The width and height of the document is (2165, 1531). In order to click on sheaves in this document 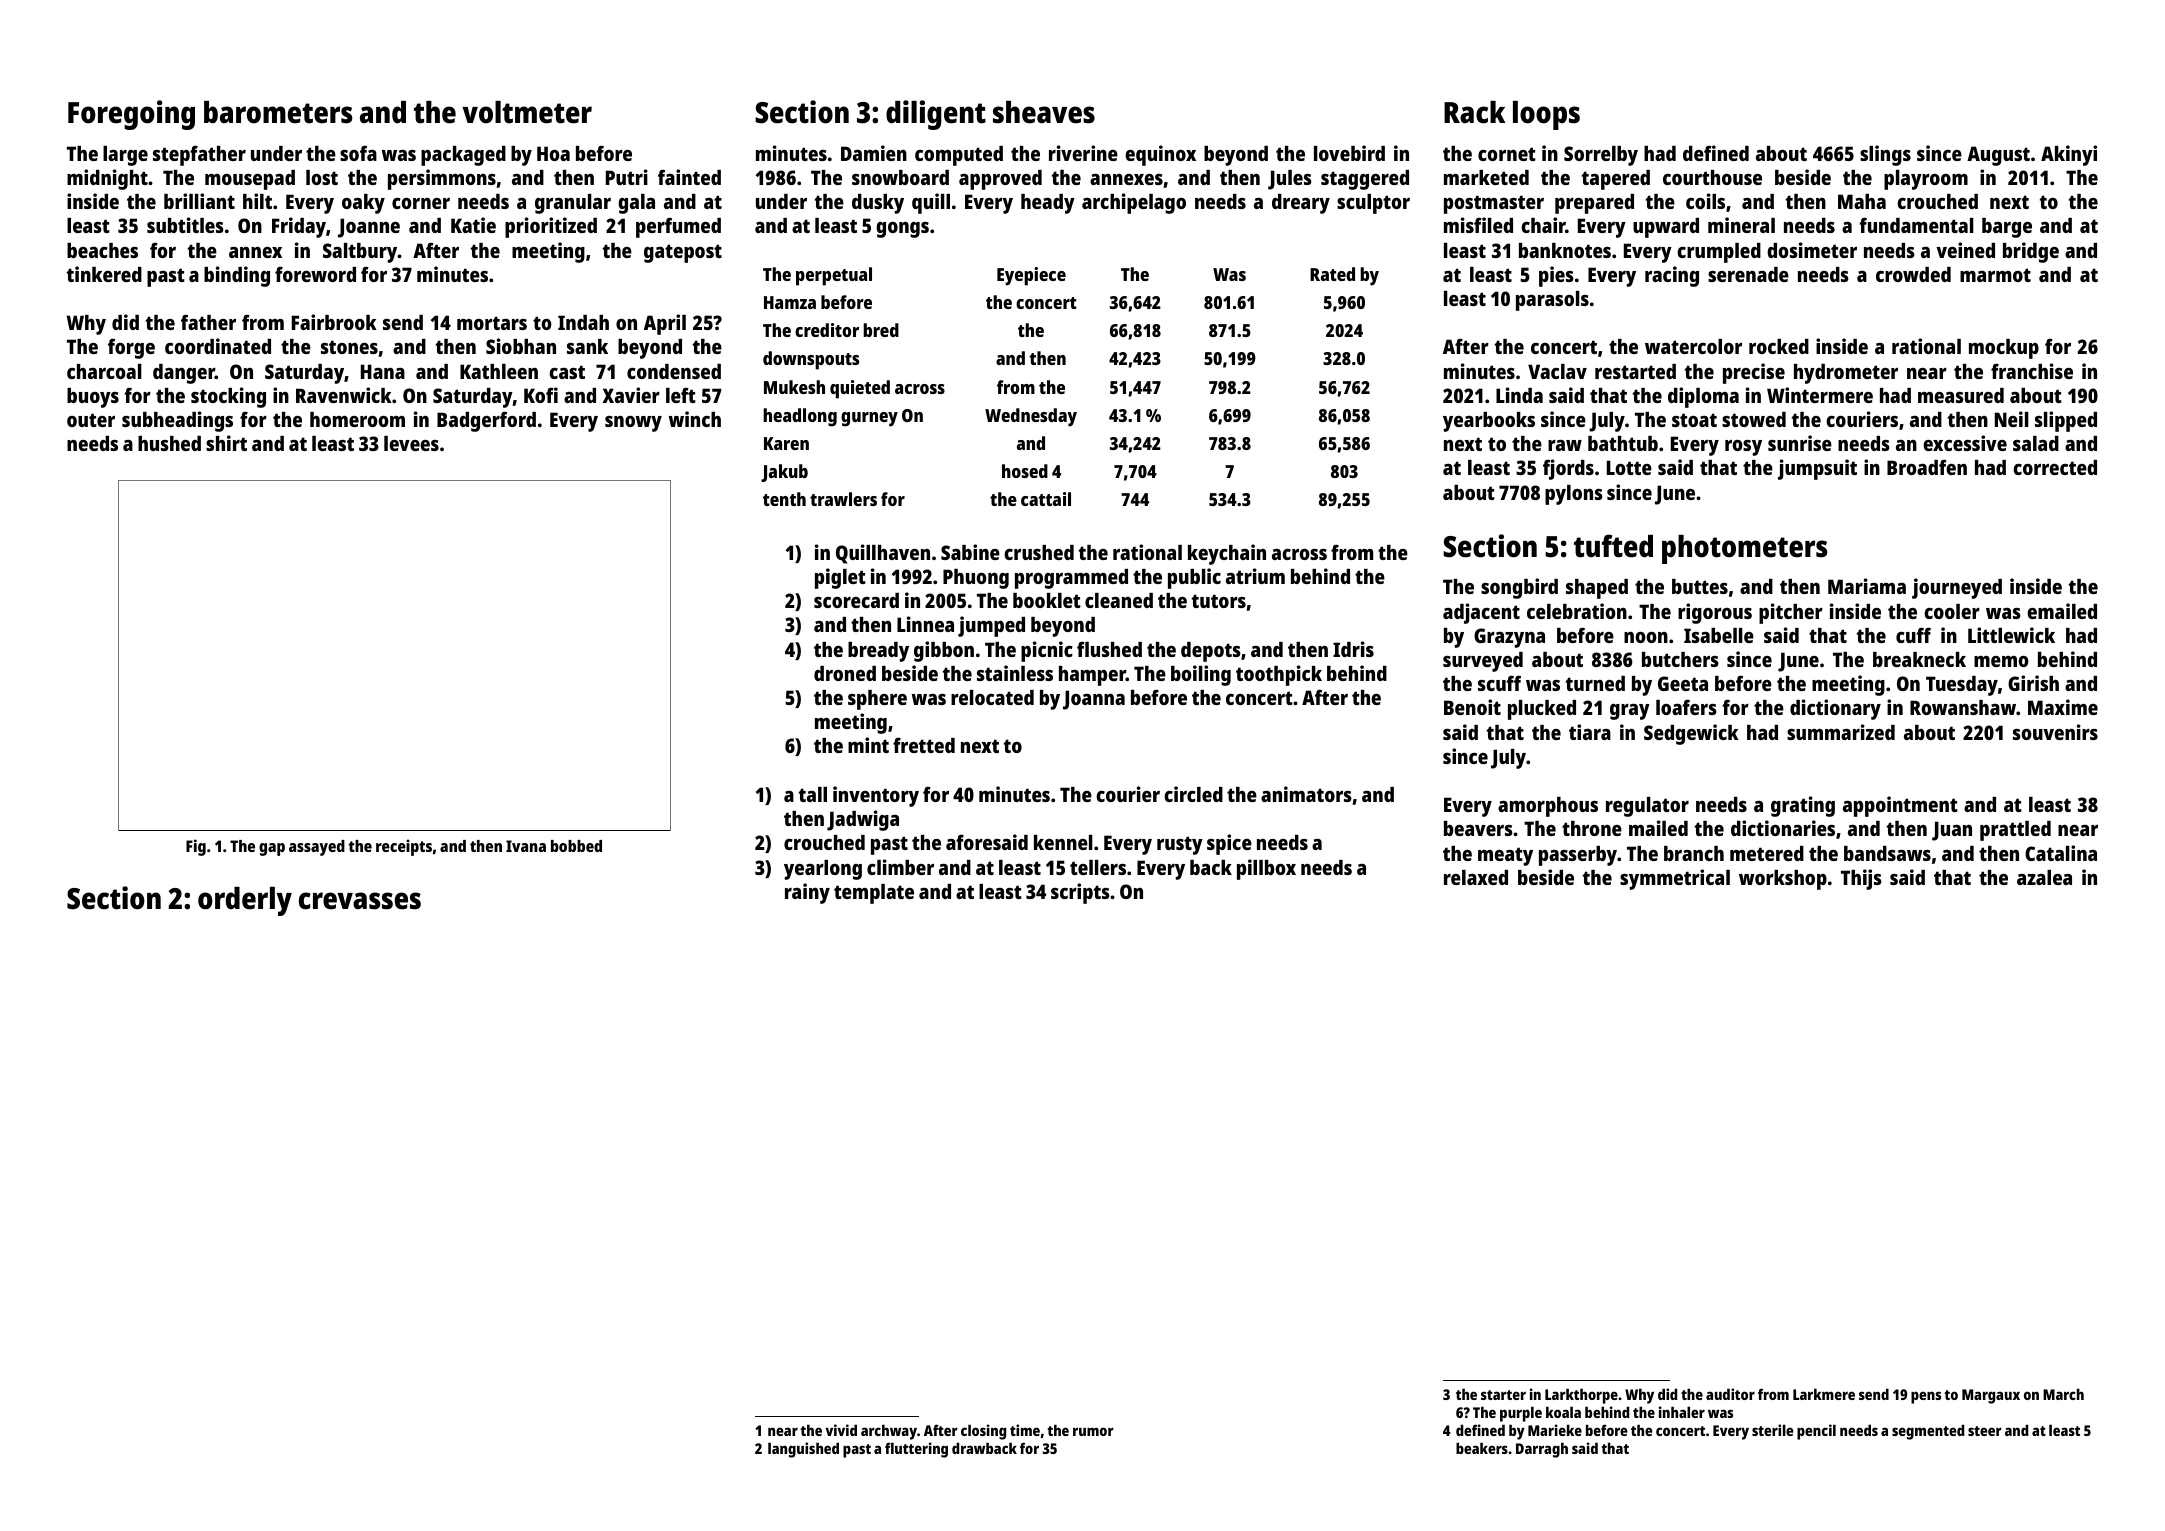, I will do `click(1044, 112)`.
